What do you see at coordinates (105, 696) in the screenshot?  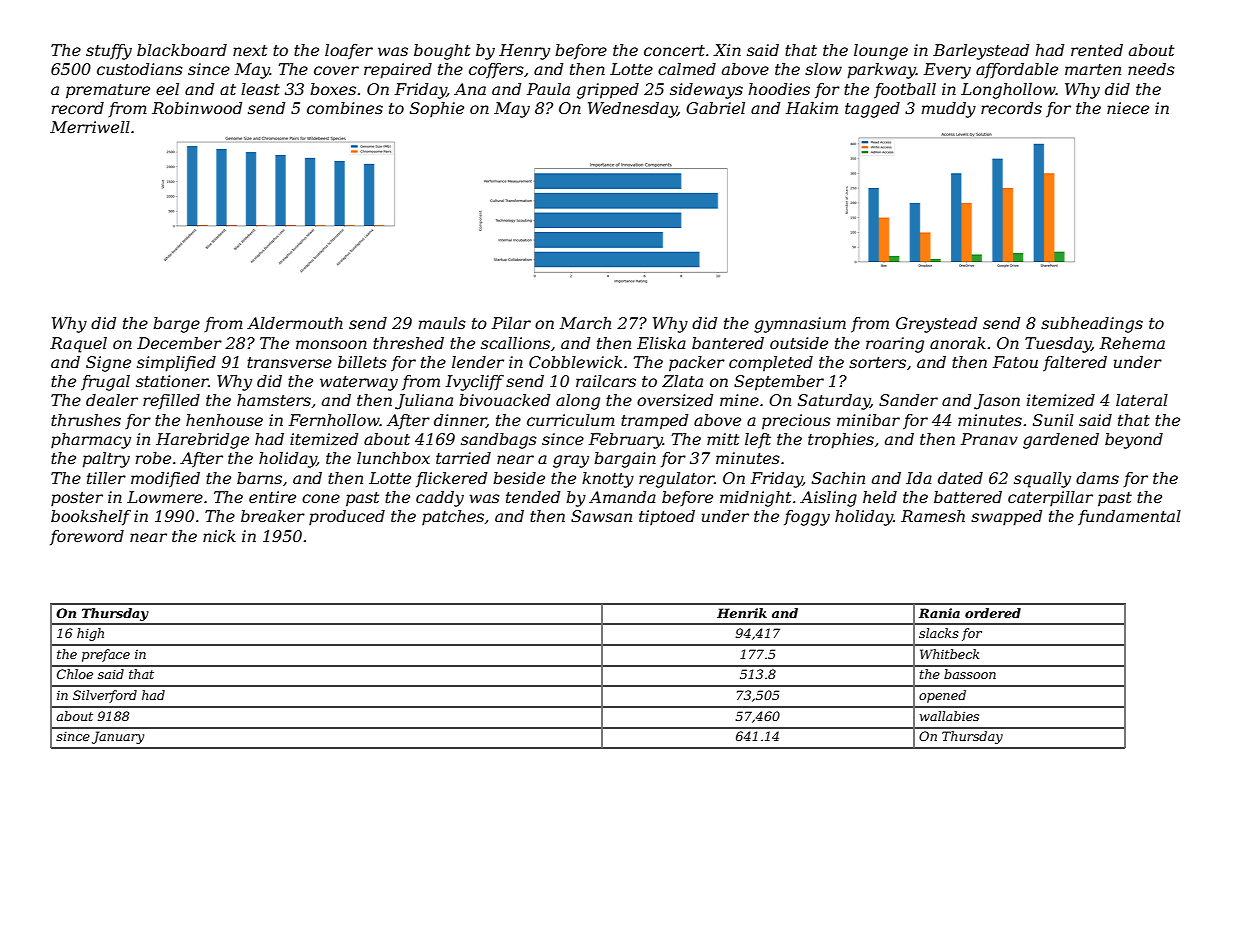 I see `Silverford` at bounding box center [105, 696].
